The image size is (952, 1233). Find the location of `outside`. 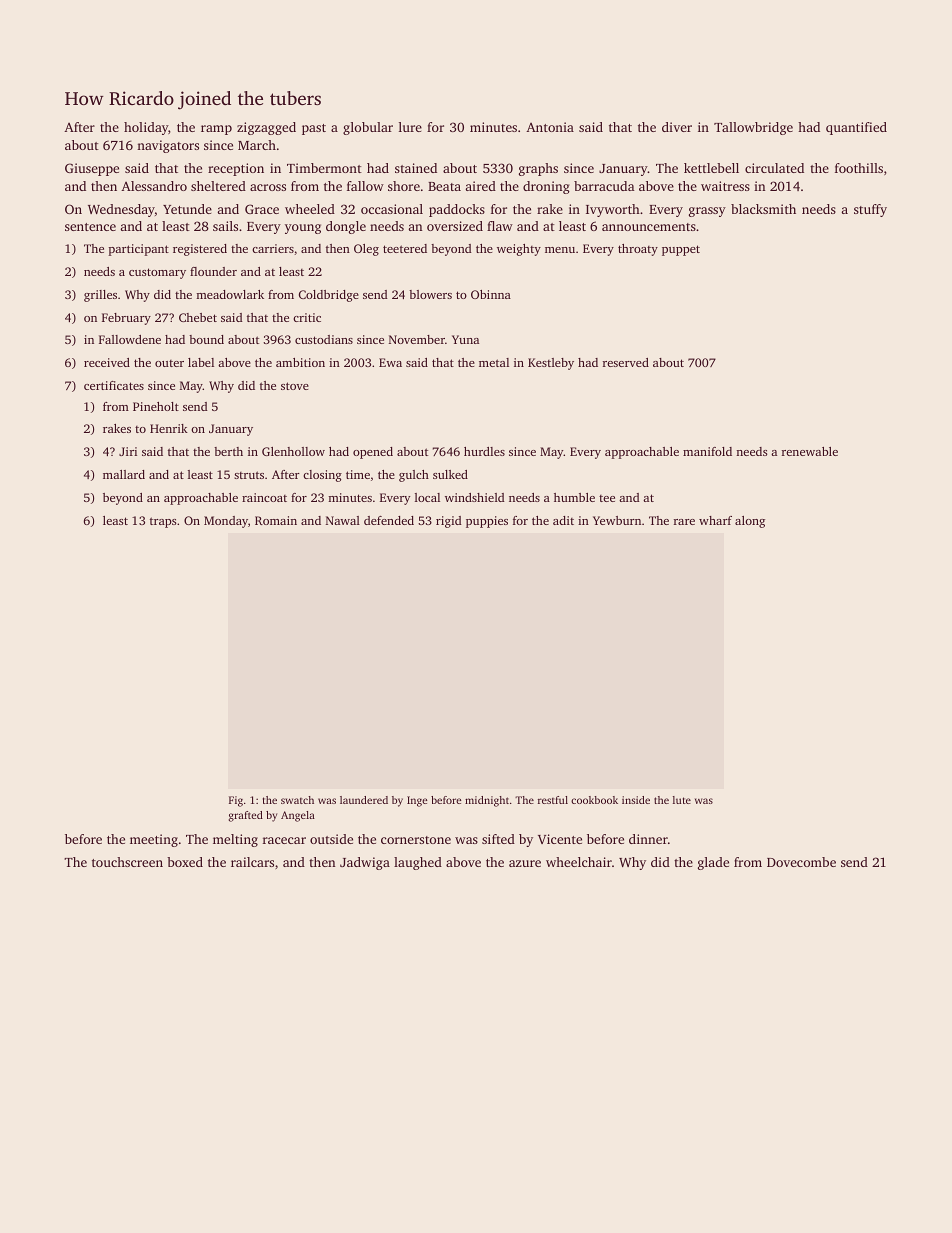

outside is located at coordinates (331, 839).
